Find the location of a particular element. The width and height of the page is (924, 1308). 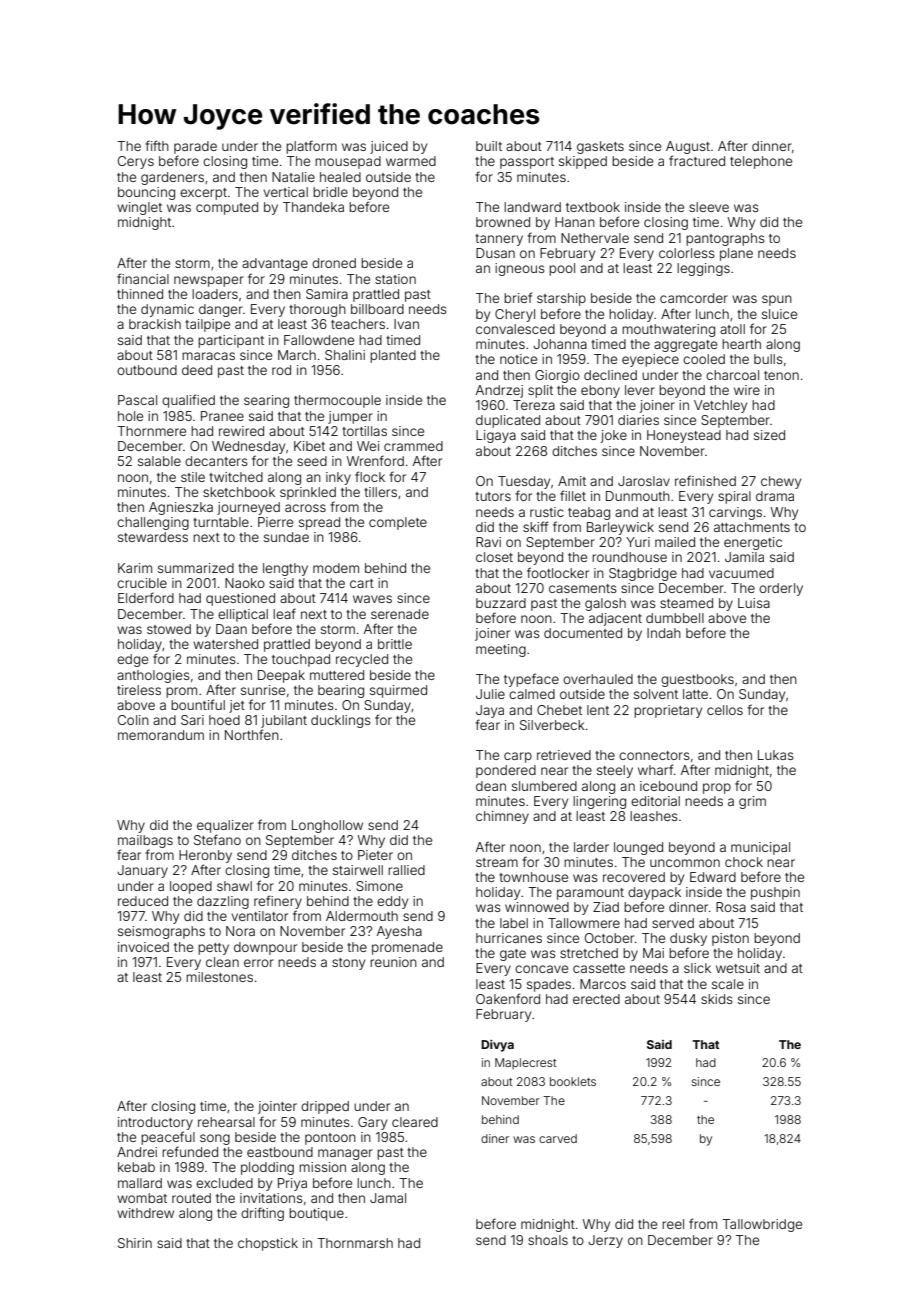

tutors is located at coordinates (493, 496).
